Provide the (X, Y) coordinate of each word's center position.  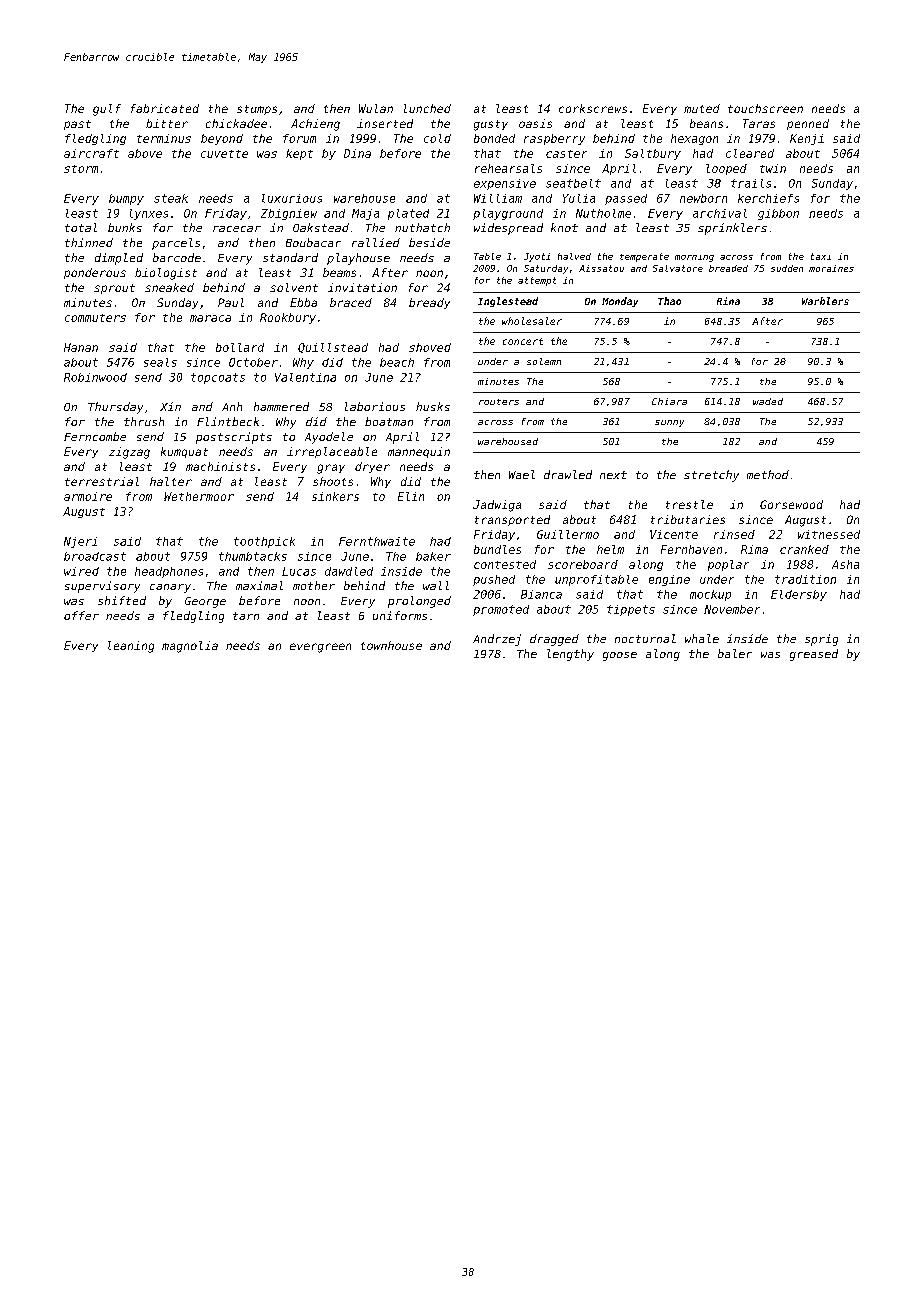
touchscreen (765, 108)
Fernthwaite (377, 541)
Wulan (376, 108)
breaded (728, 268)
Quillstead (333, 348)
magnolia (190, 647)
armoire (88, 496)
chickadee (236, 123)
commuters (95, 318)
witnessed (829, 534)
